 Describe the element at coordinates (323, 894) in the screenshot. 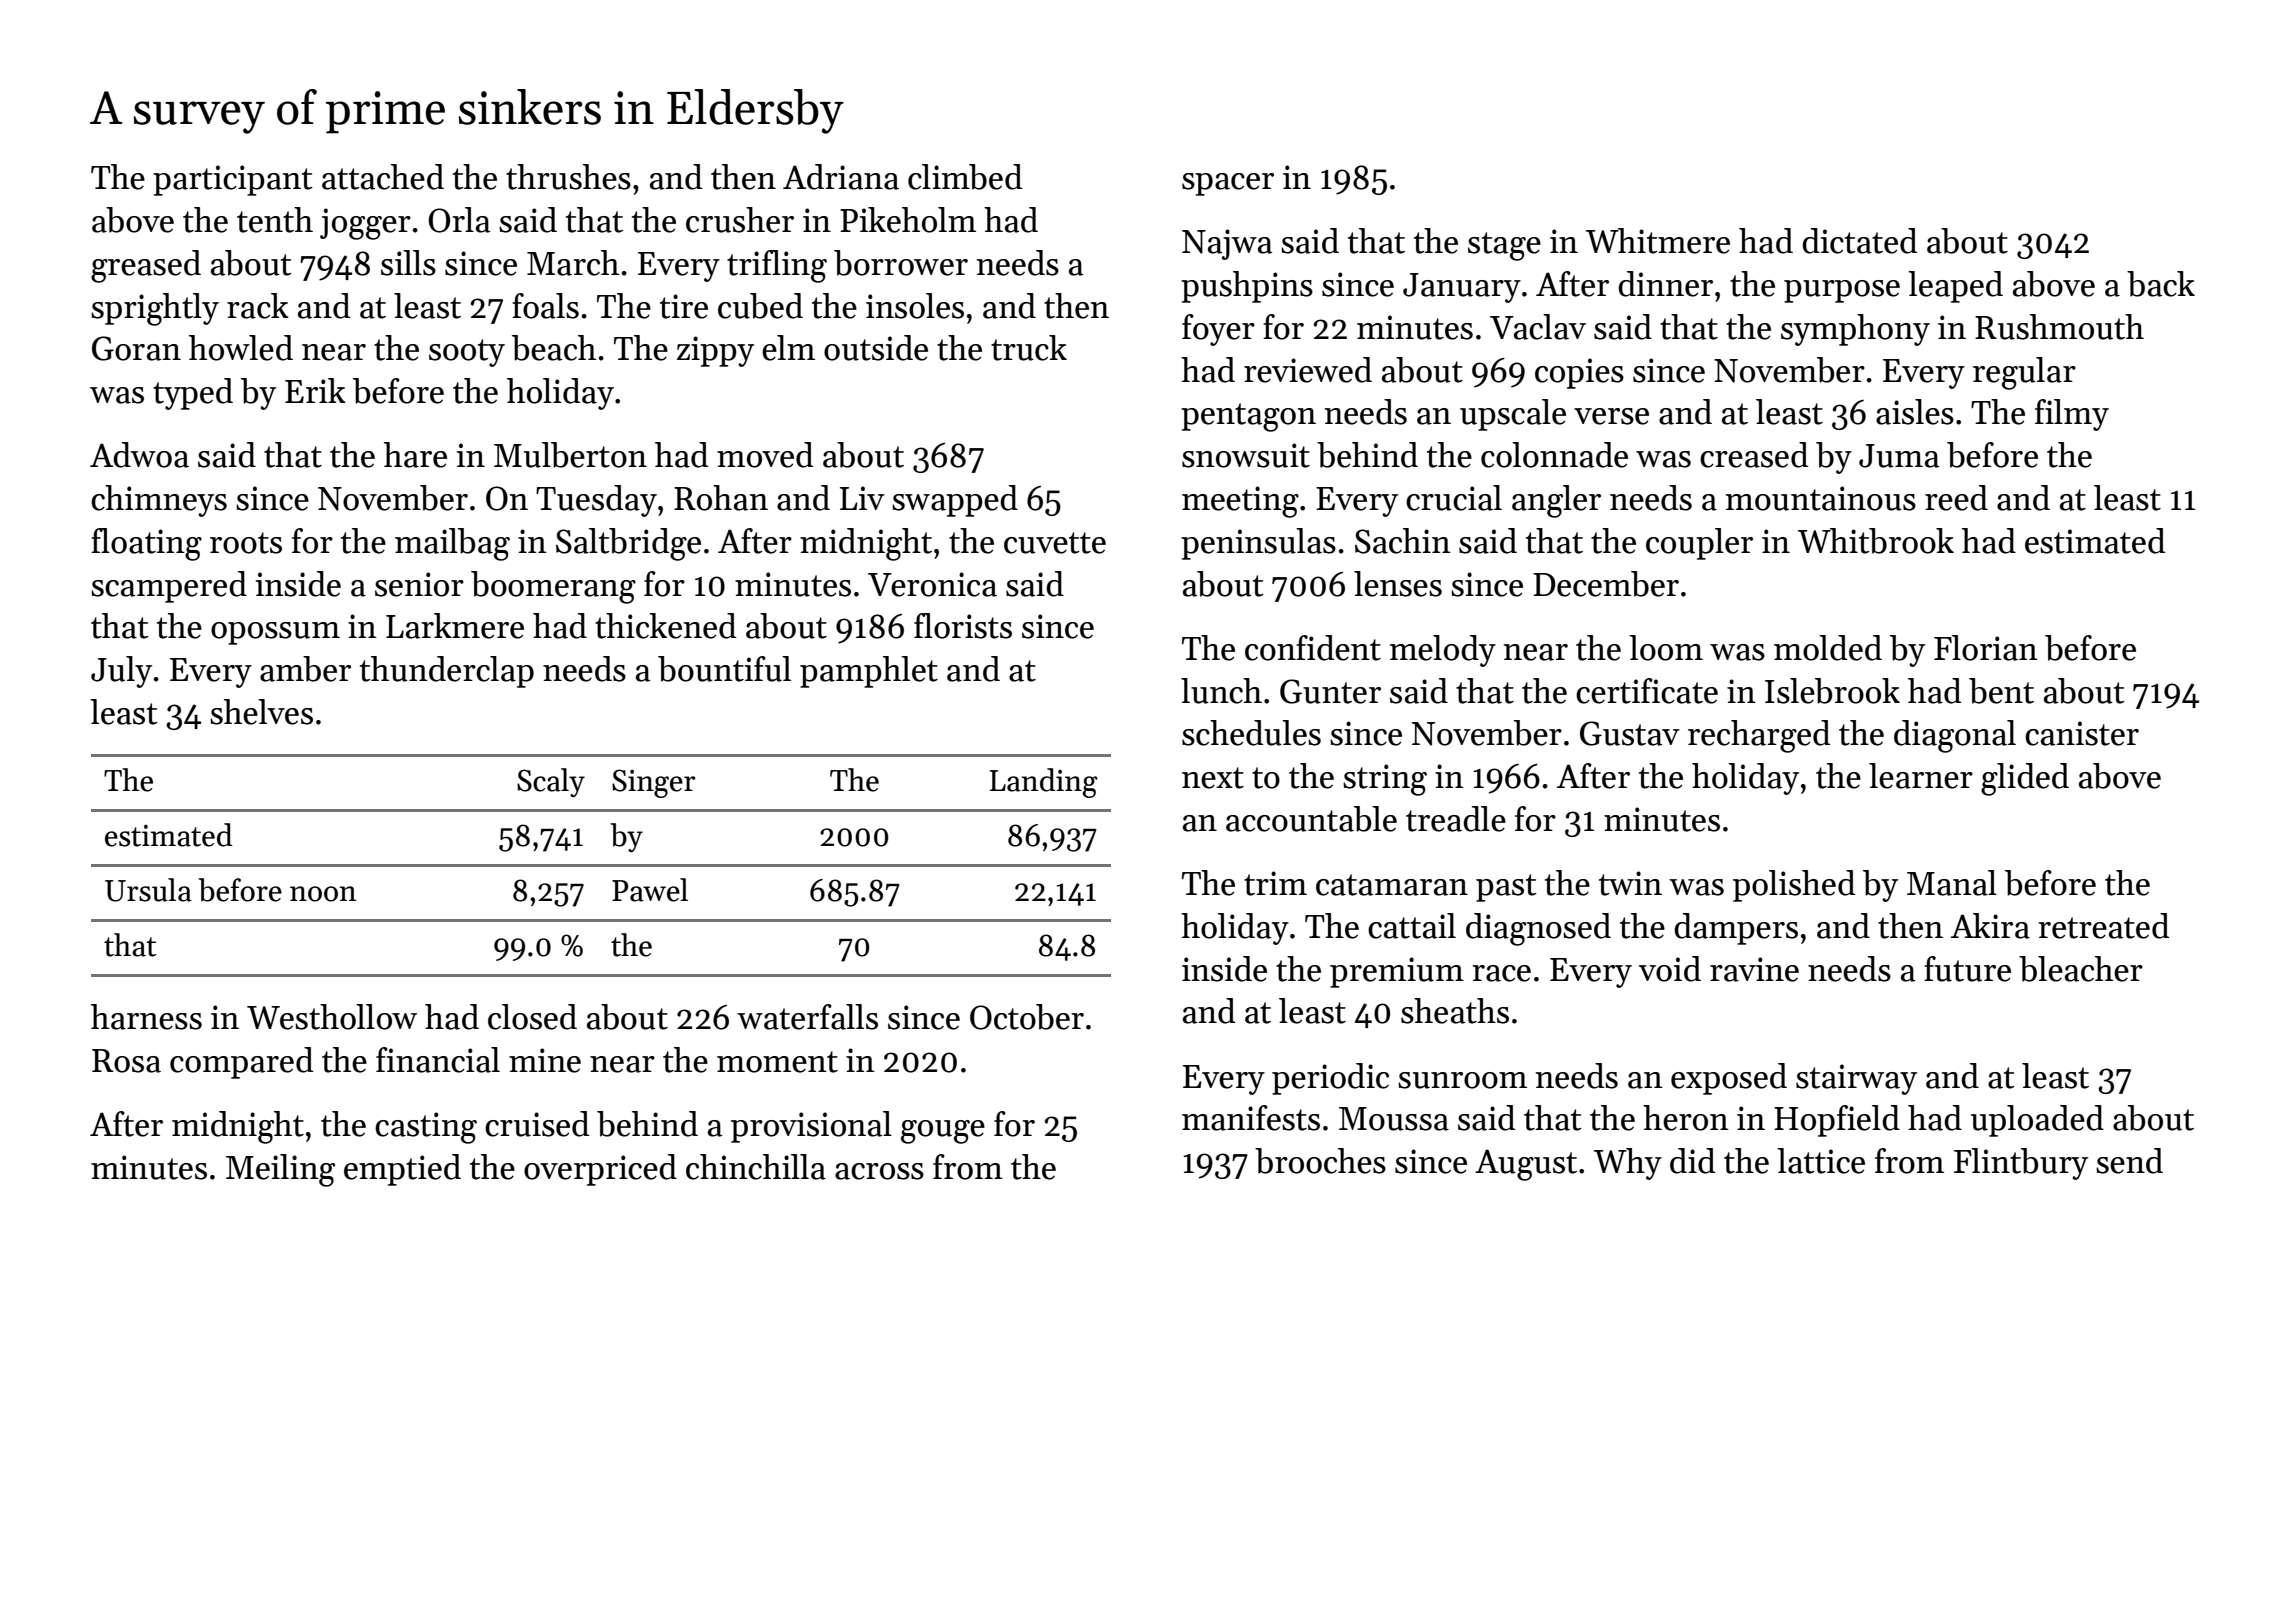

I see `noon` at that location.
